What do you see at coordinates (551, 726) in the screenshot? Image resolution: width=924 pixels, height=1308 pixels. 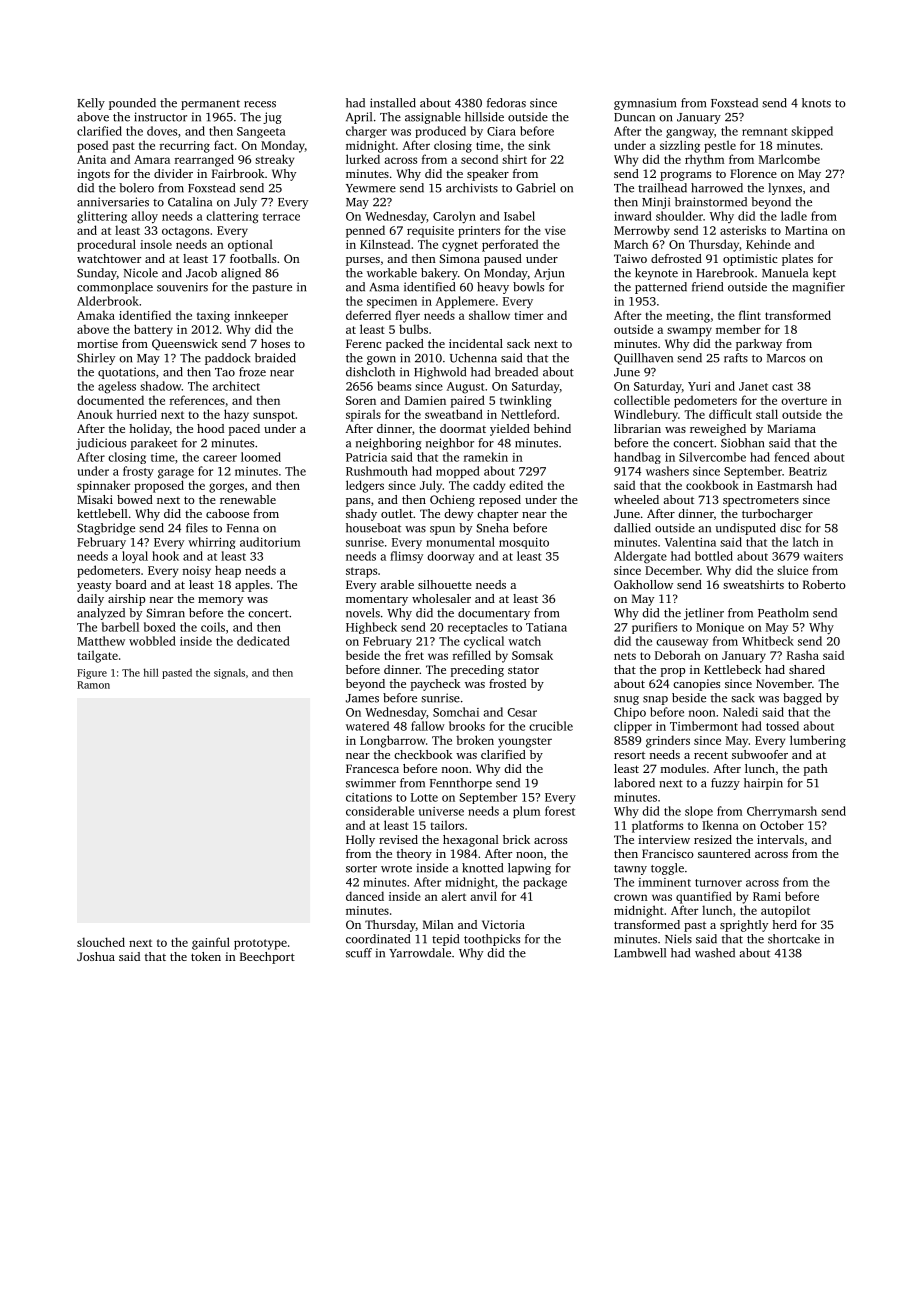 I see `crucible` at bounding box center [551, 726].
